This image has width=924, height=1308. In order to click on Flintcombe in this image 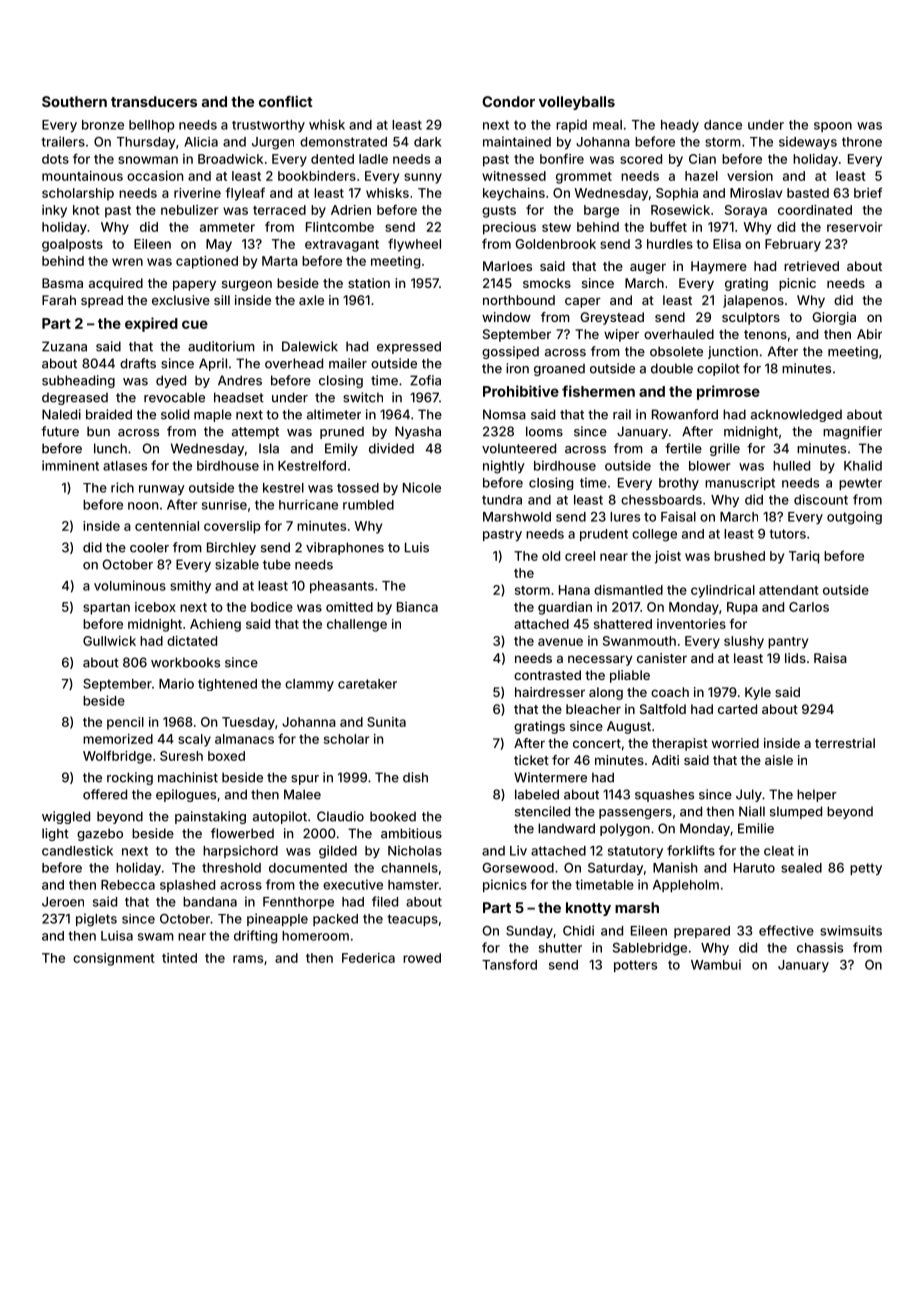, I will do `click(340, 227)`.
